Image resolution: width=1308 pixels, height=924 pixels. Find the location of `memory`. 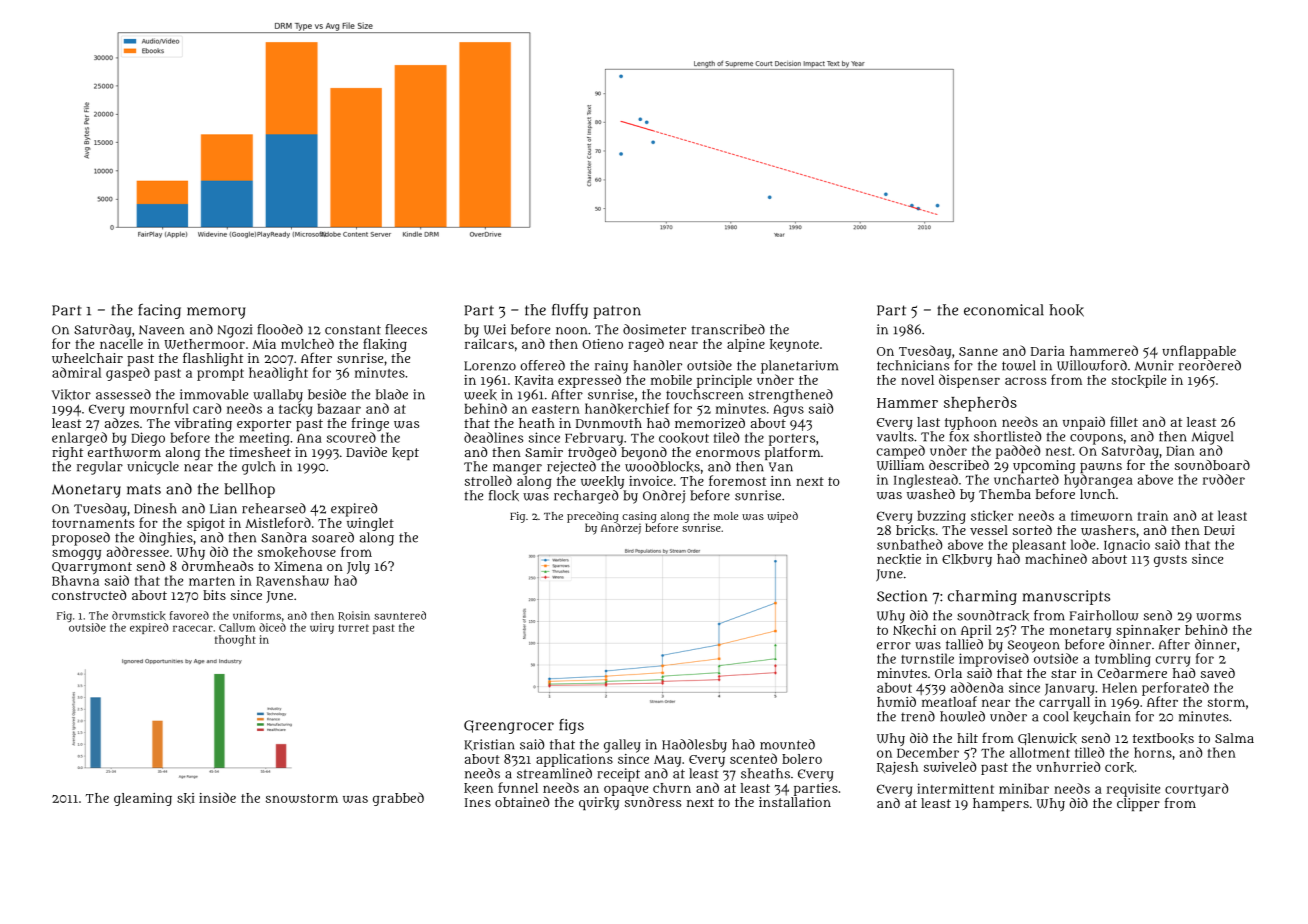

memory is located at coordinates (216, 313).
